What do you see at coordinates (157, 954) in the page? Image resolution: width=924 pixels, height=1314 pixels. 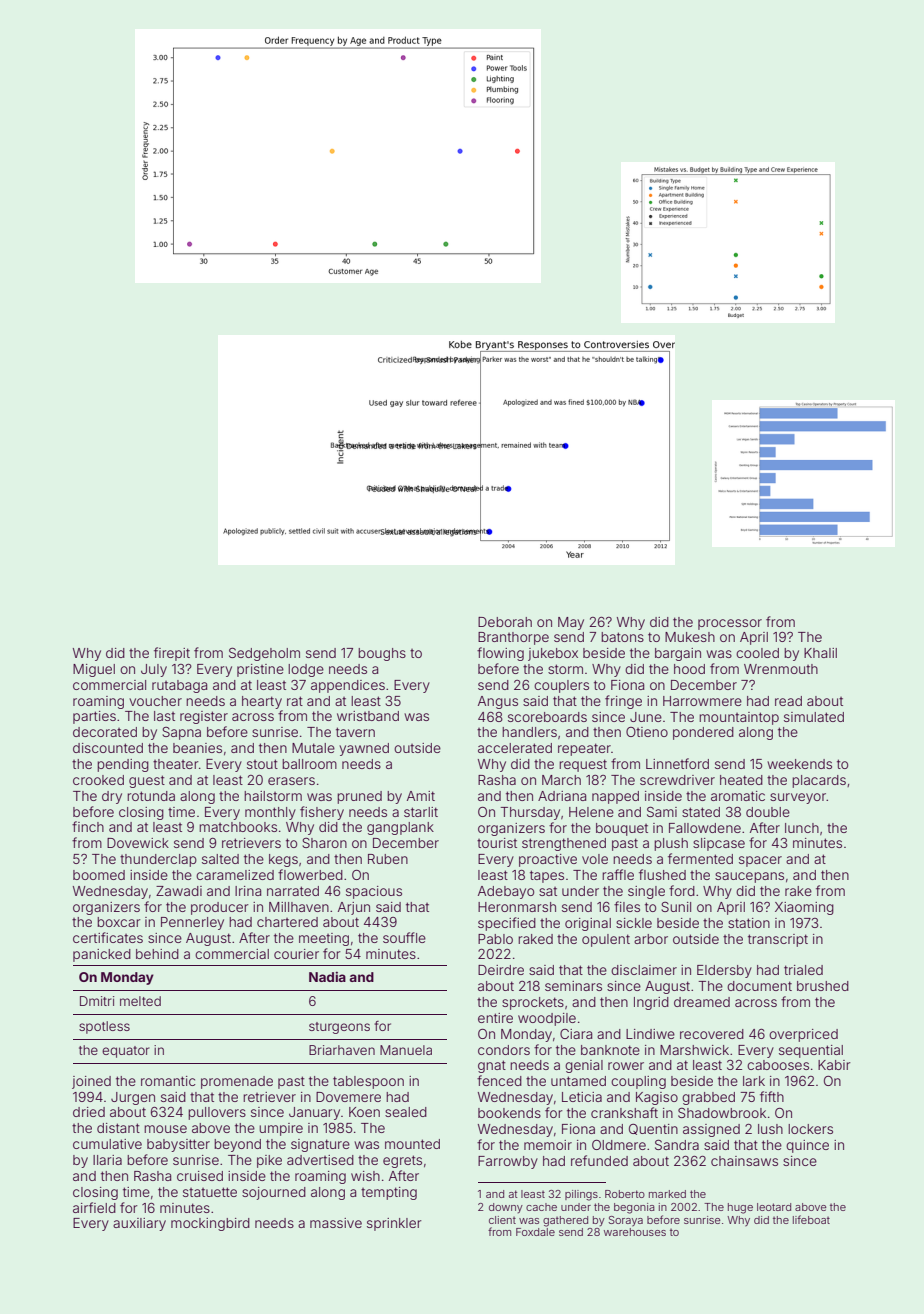 I see `behind` at bounding box center [157, 954].
